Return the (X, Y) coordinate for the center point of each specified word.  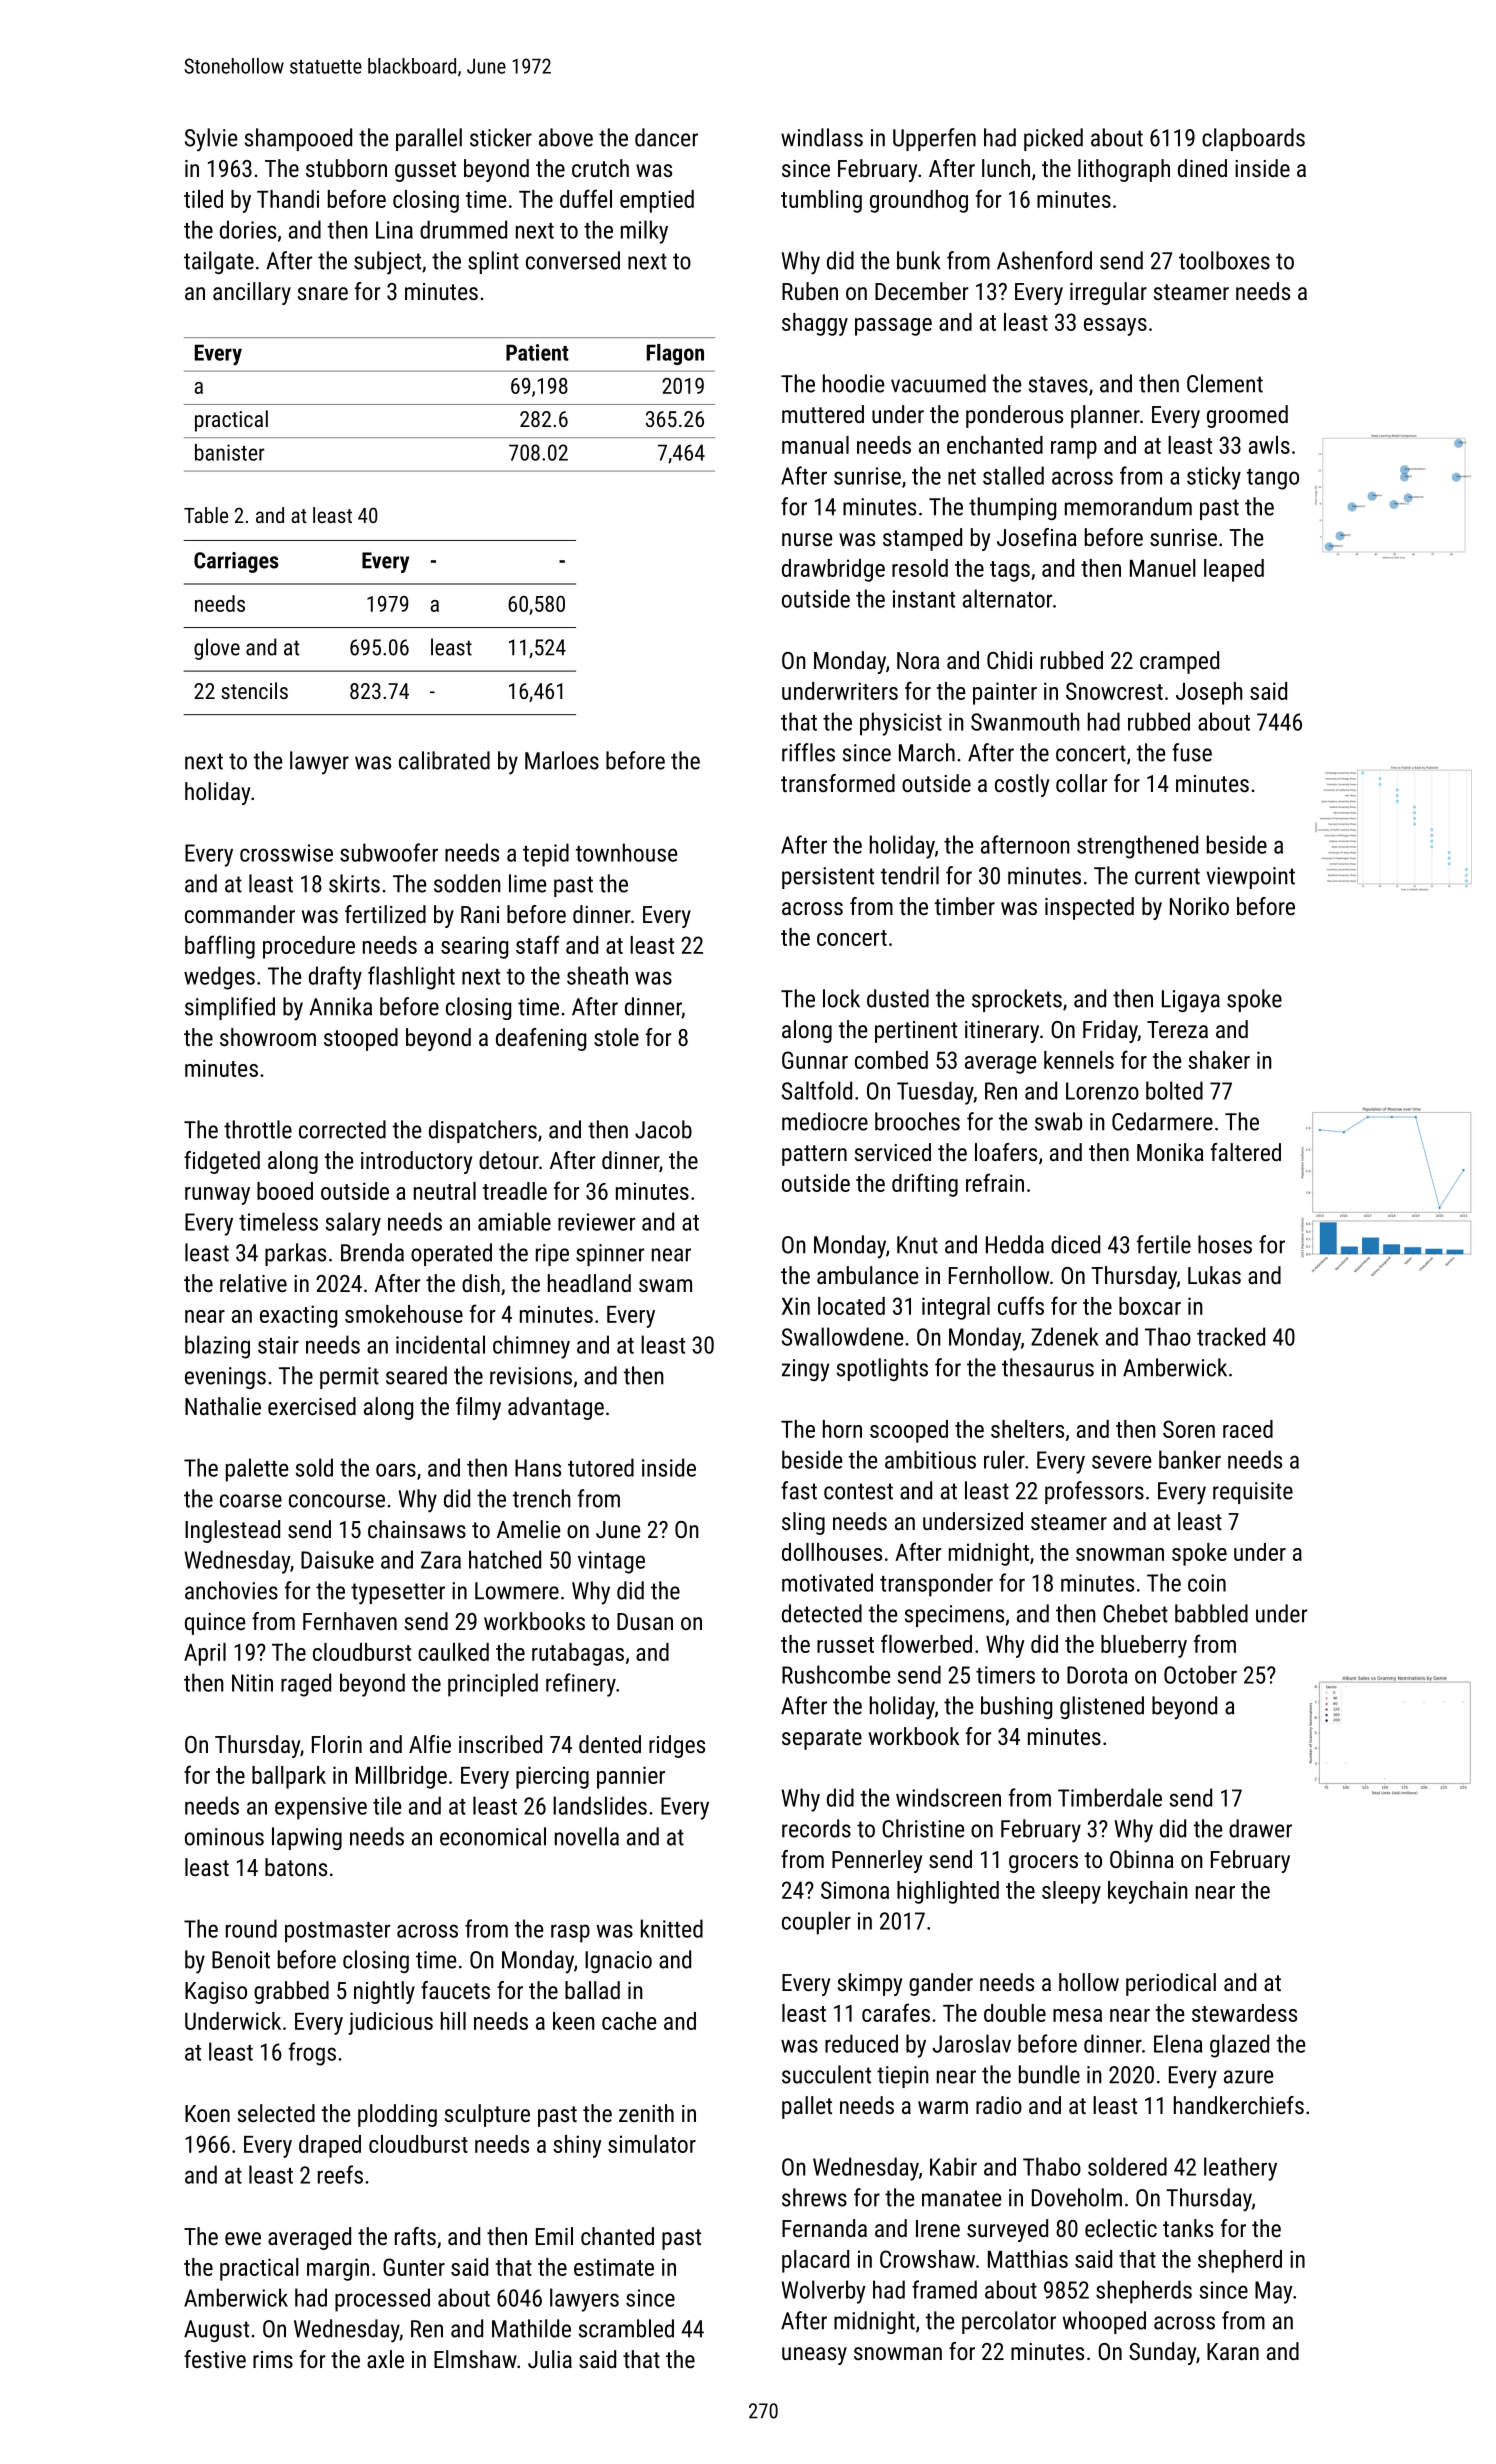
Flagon (675, 354)
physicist (901, 724)
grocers (1043, 1864)
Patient (537, 352)
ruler (1004, 1459)
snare (323, 293)
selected (276, 2113)
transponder (936, 1585)
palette (257, 1470)
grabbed (291, 1992)
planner (1105, 416)
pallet (807, 2107)
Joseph (1209, 693)
